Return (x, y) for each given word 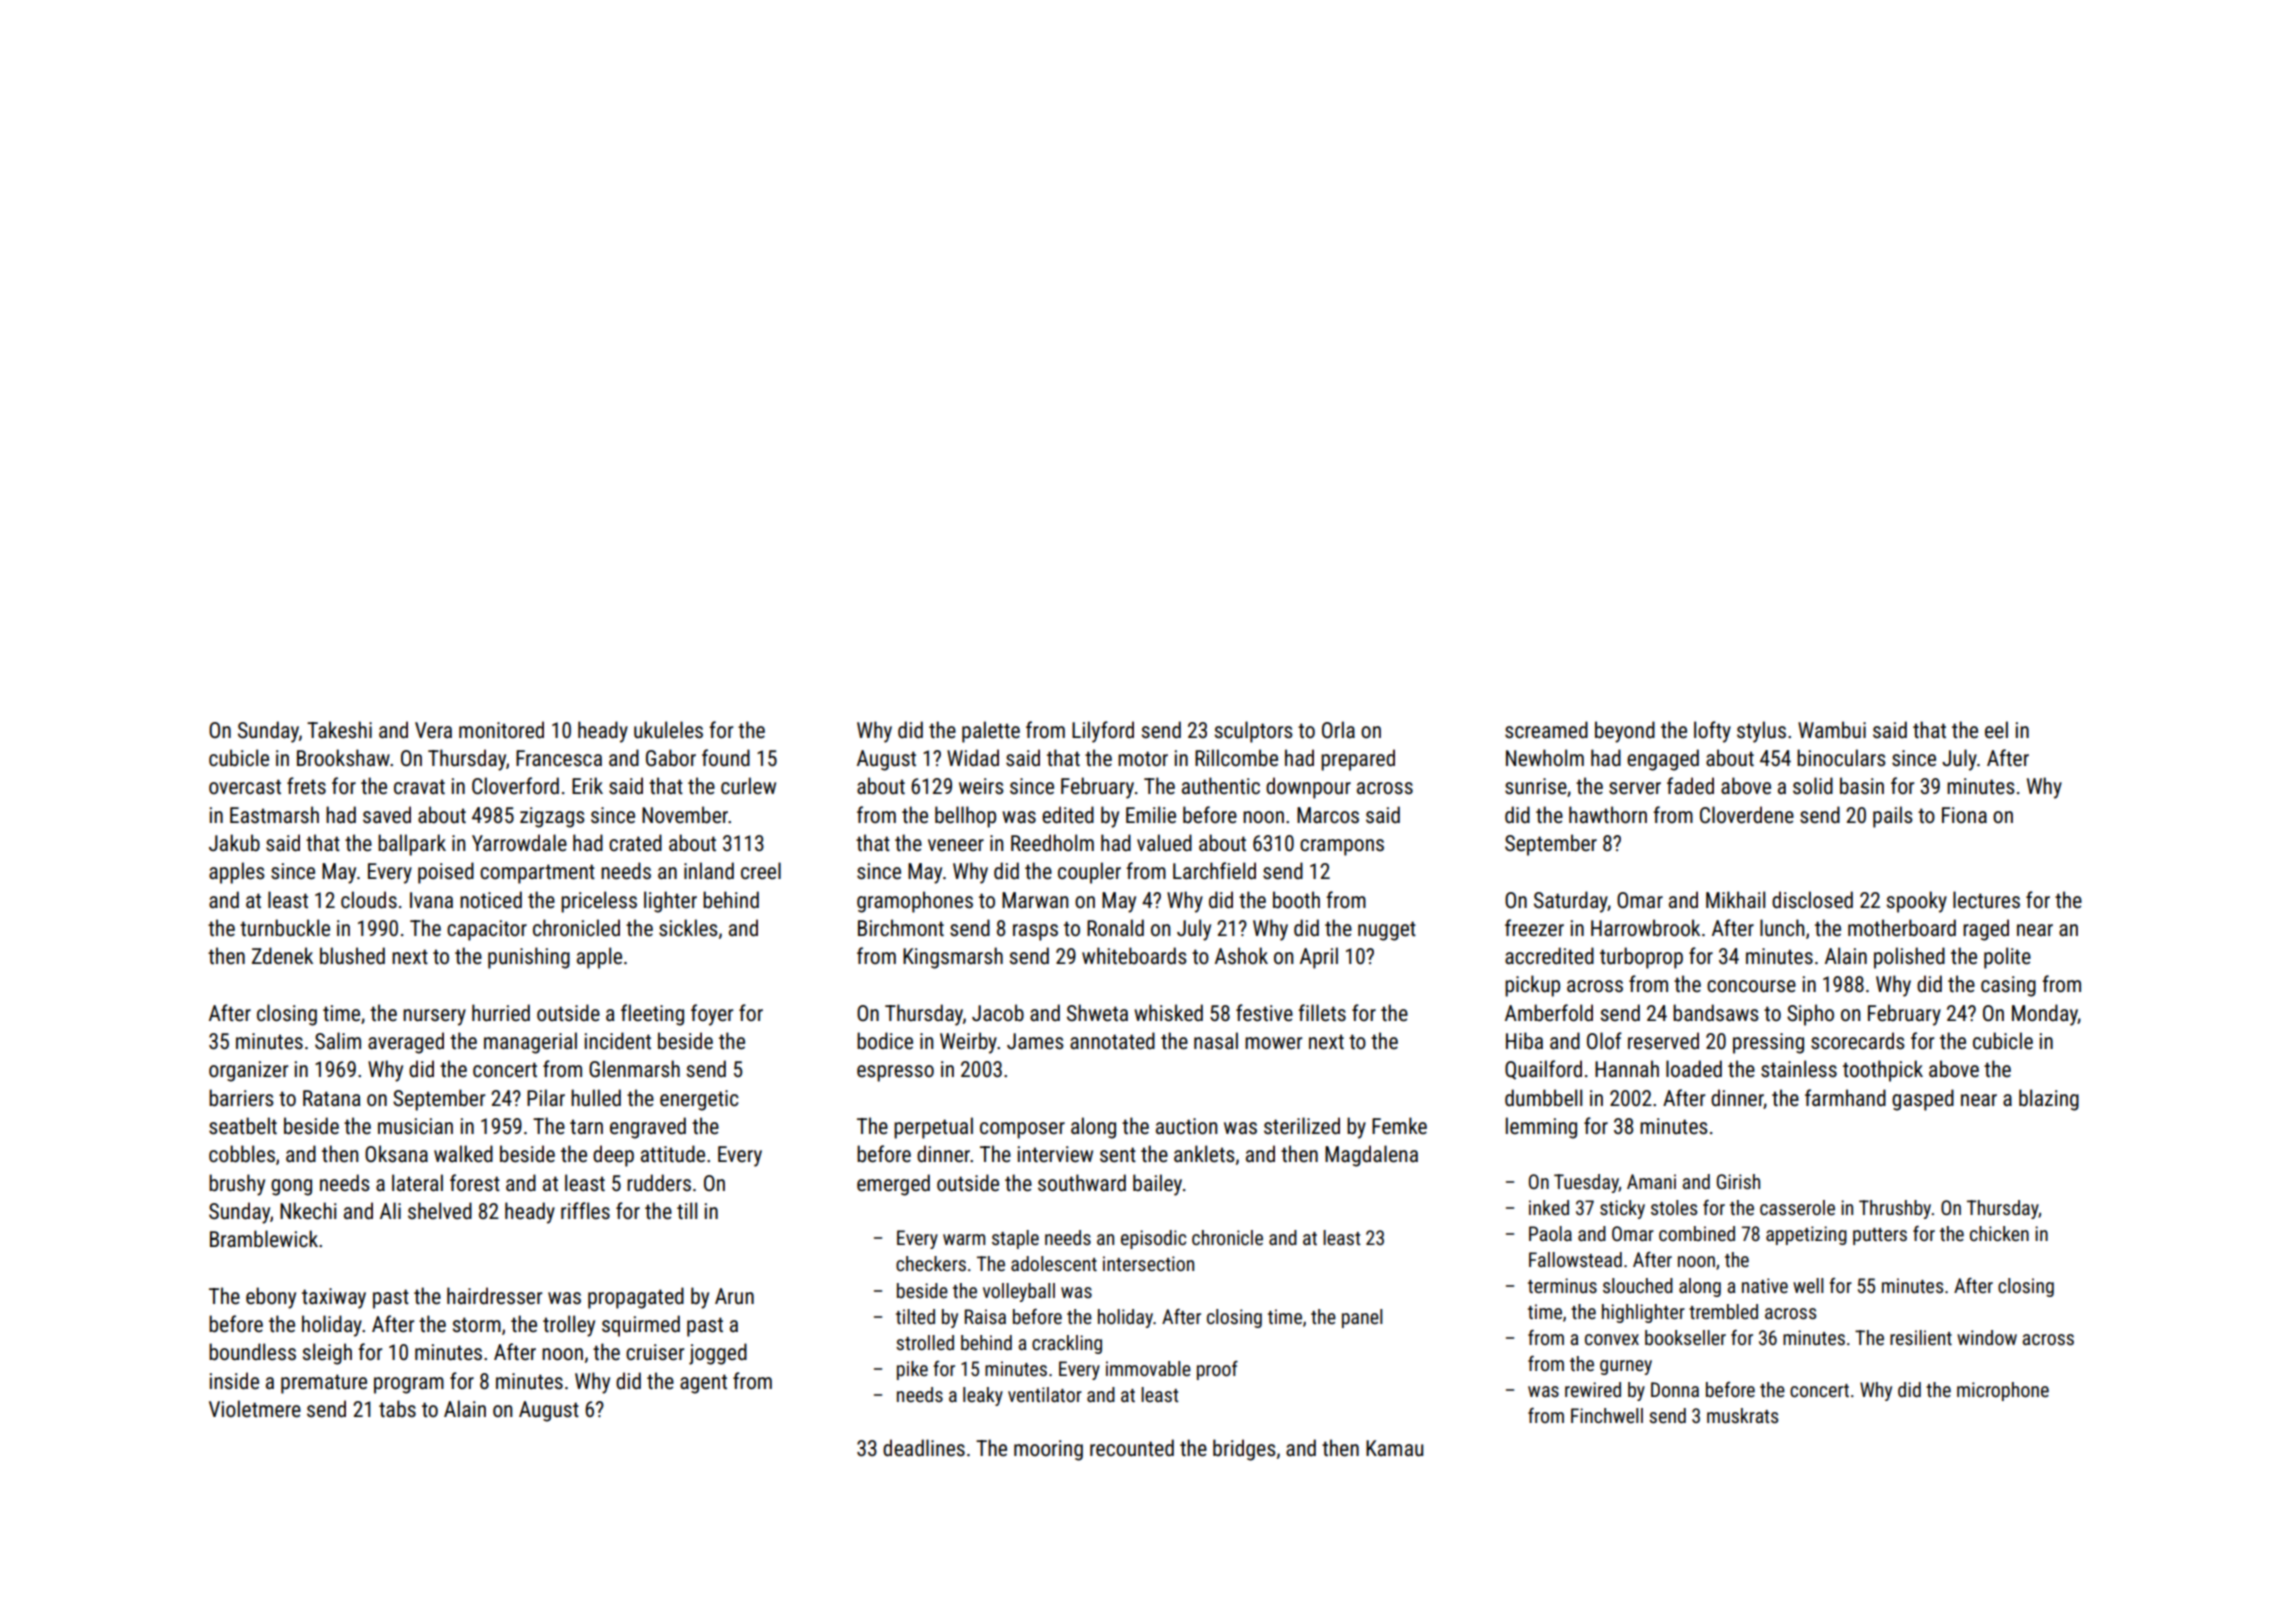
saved (387, 814)
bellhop (965, 817)
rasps (1035, 932)
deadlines (924, 1448)
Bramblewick (264, 1239)
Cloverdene (1747, 815)
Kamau (1394, 1448)
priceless (599, 902)
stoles (1674, 1207)
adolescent (1054, 1263)
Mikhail (1735, 899)
